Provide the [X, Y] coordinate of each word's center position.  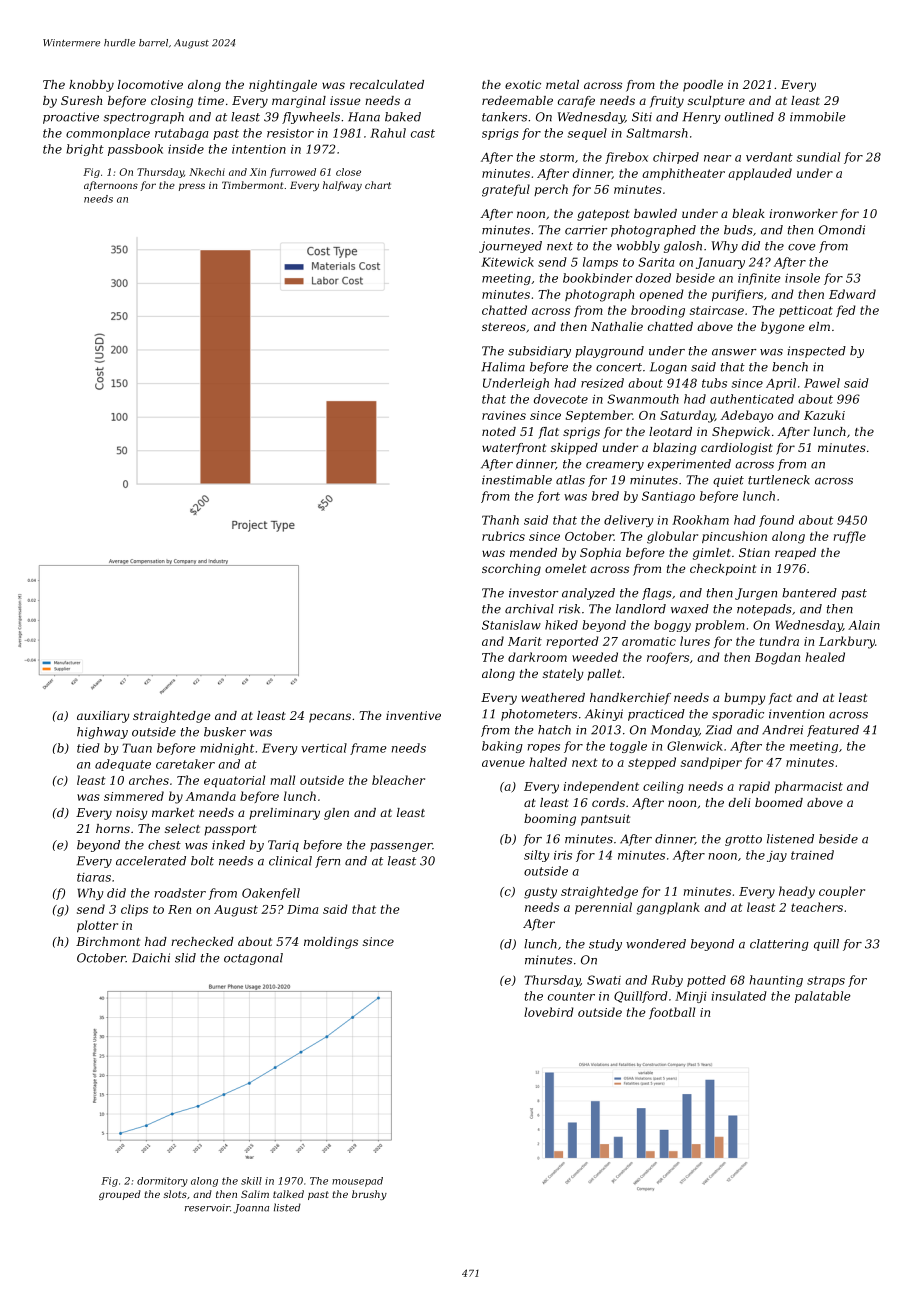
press [192, 187]
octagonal [253, 959]
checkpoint [723, 570]
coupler [842, 892]
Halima [503, 367]
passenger [401, 847]
